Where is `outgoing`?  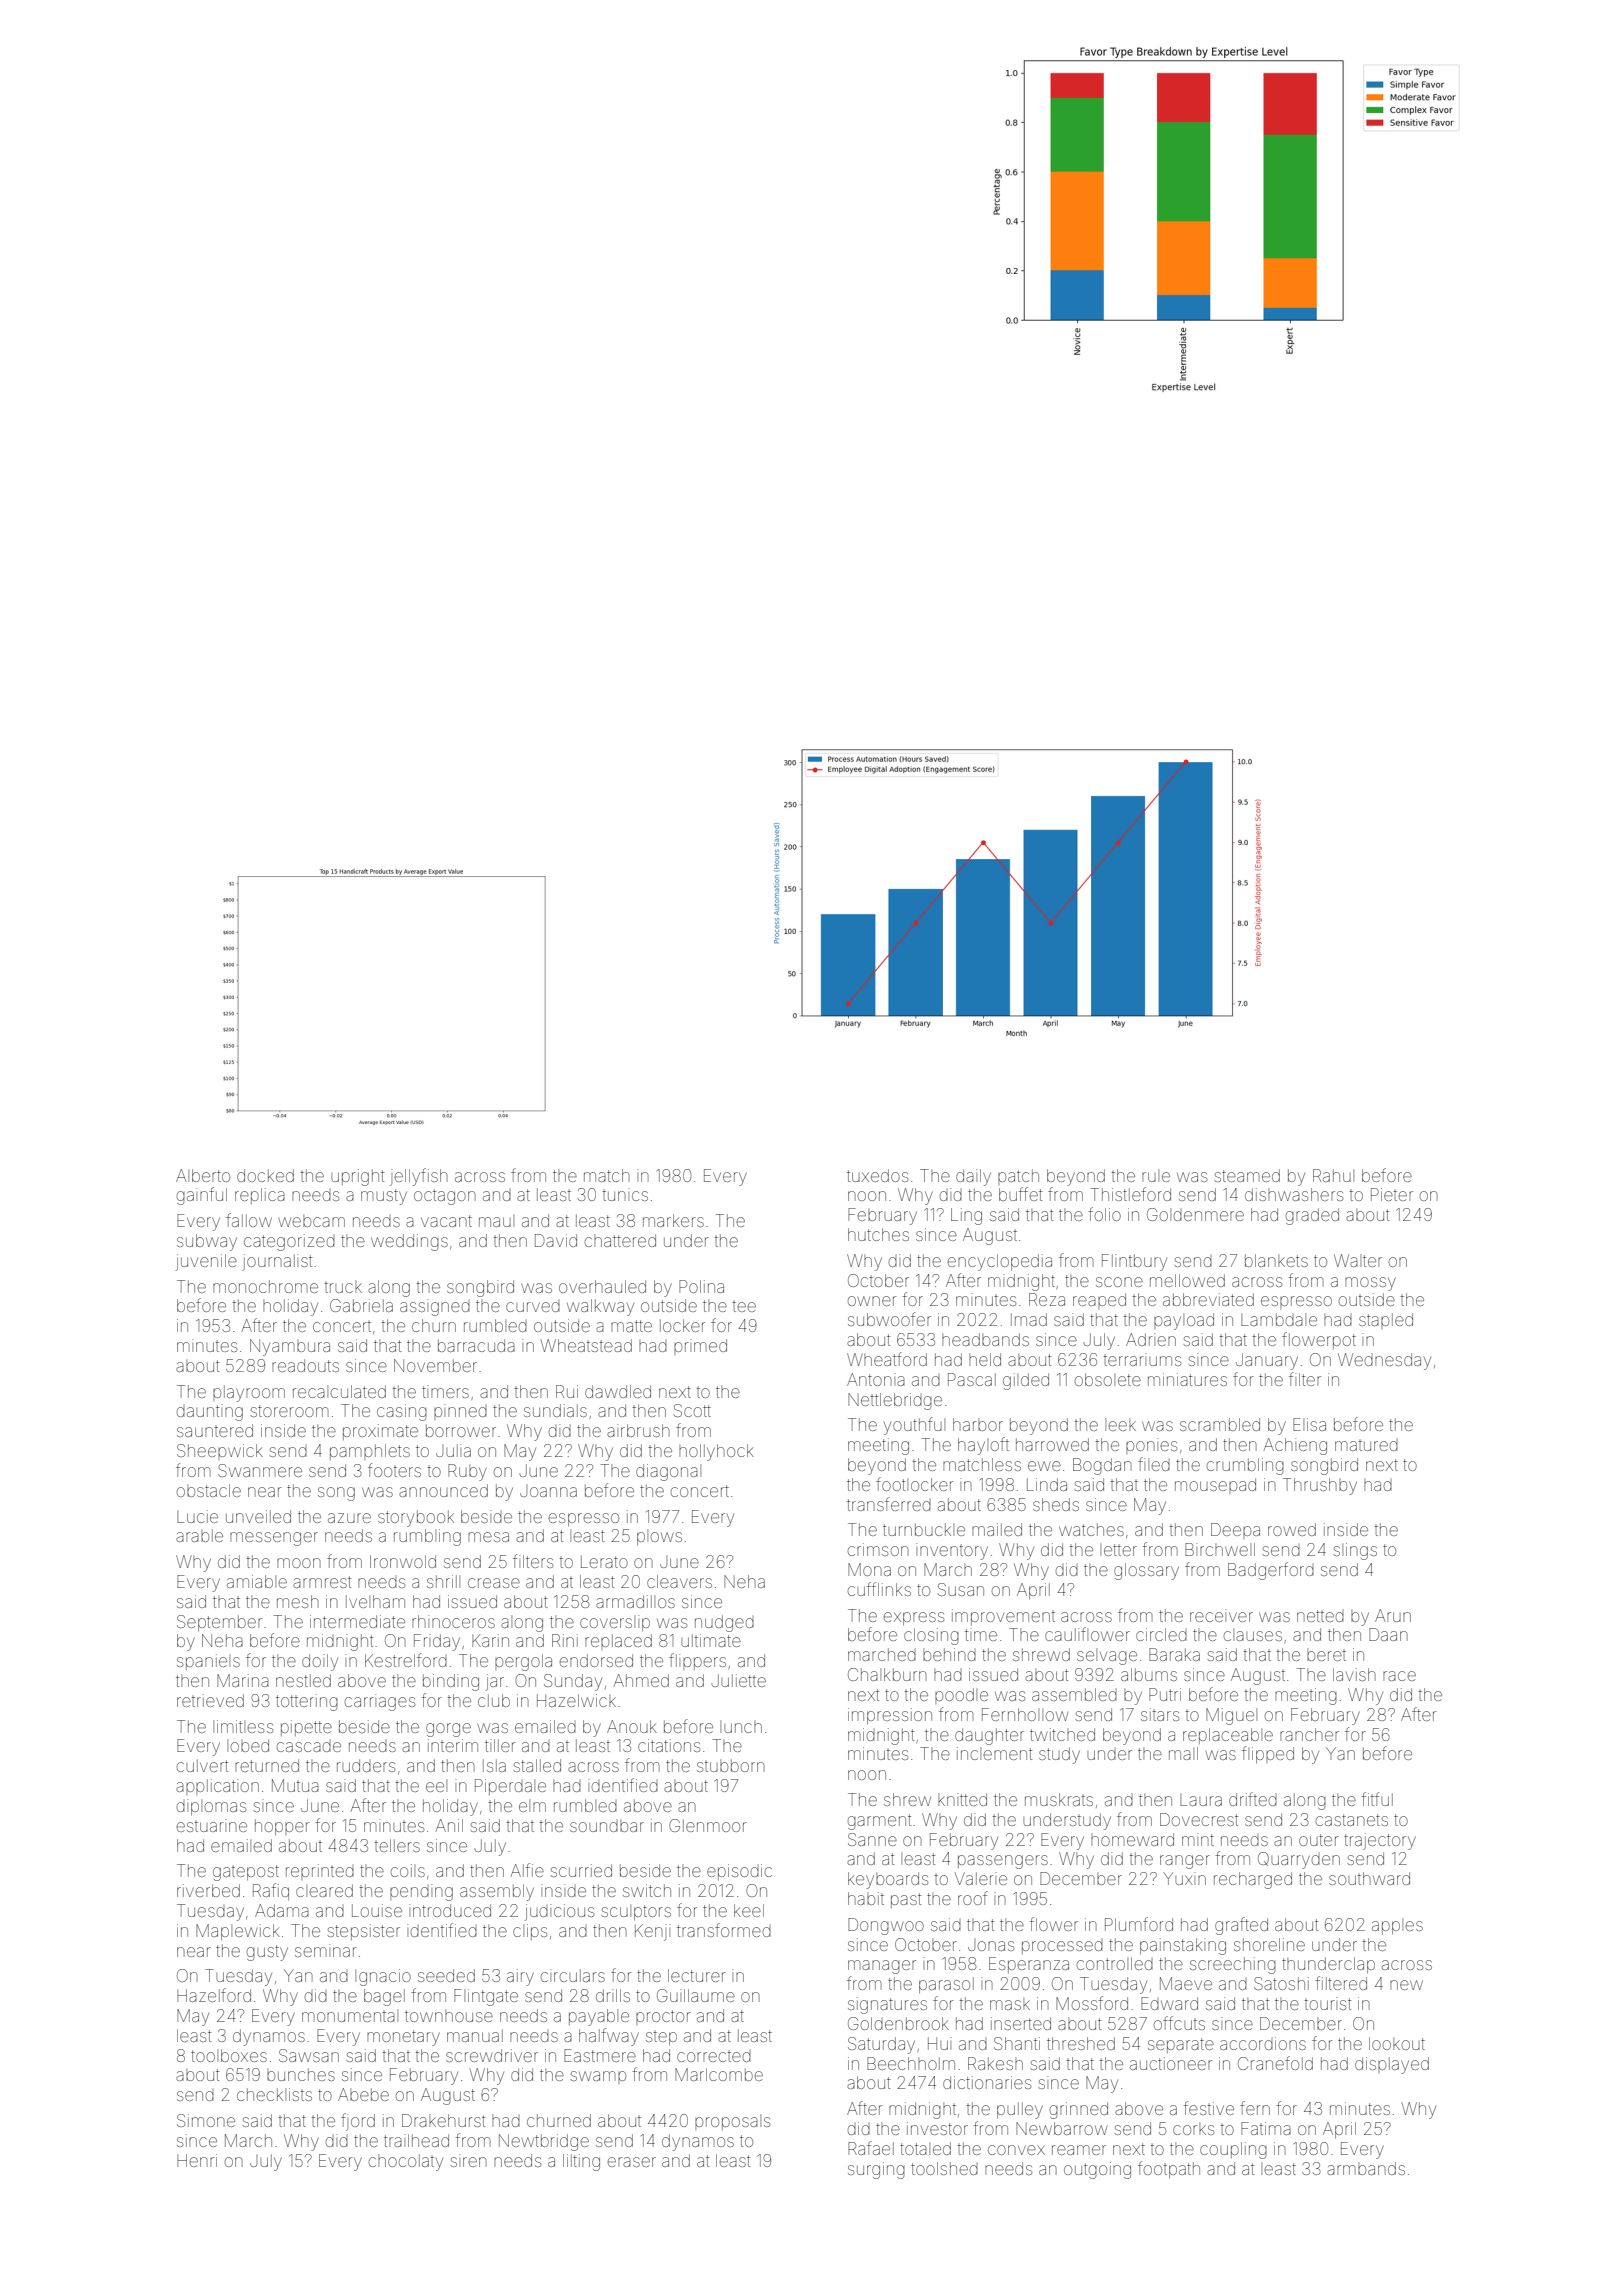 outgoing is located at coordinates (1097, 2170).
